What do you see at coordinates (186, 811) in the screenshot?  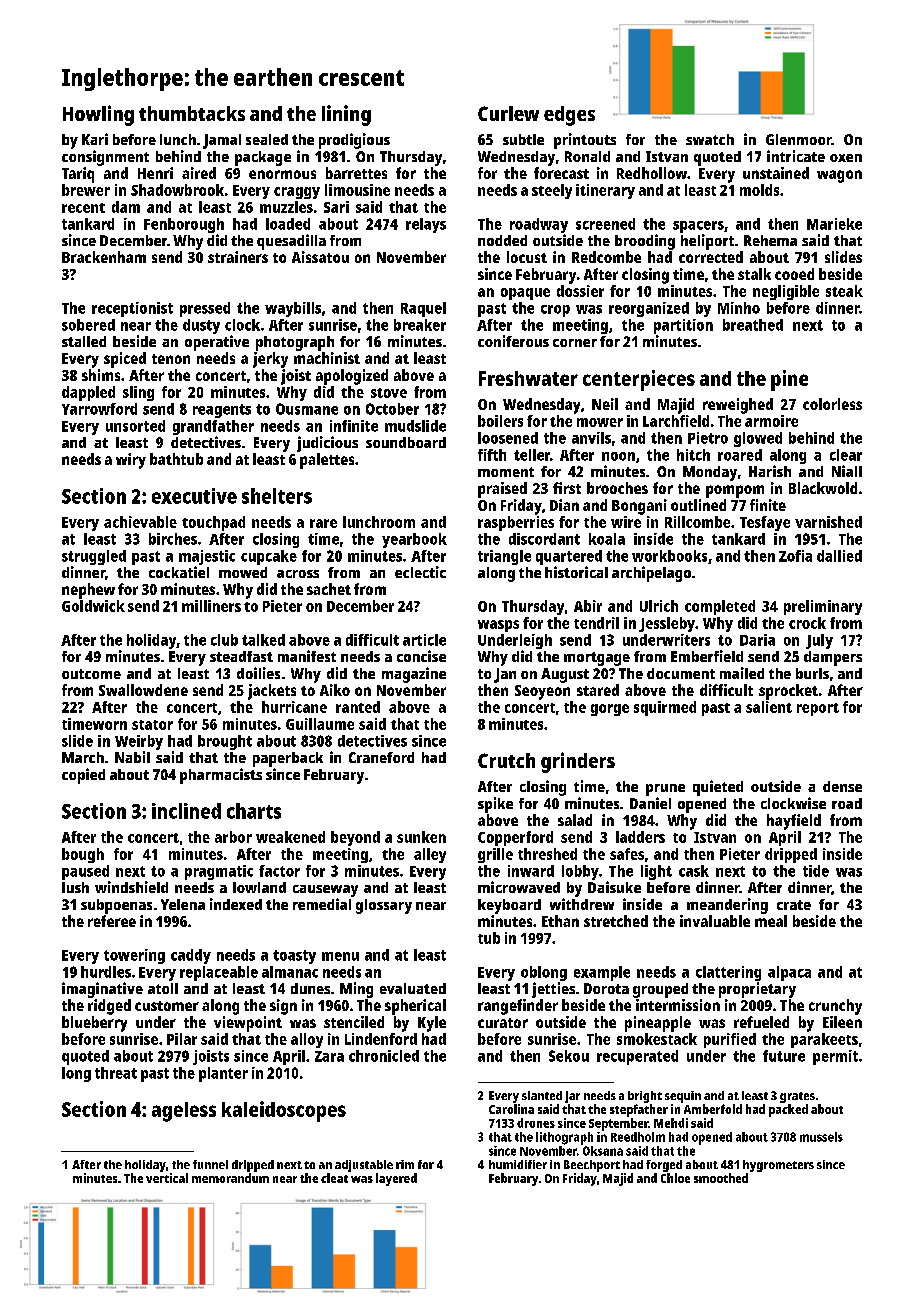 I see `inclined` at bounding box center [186, 811].
